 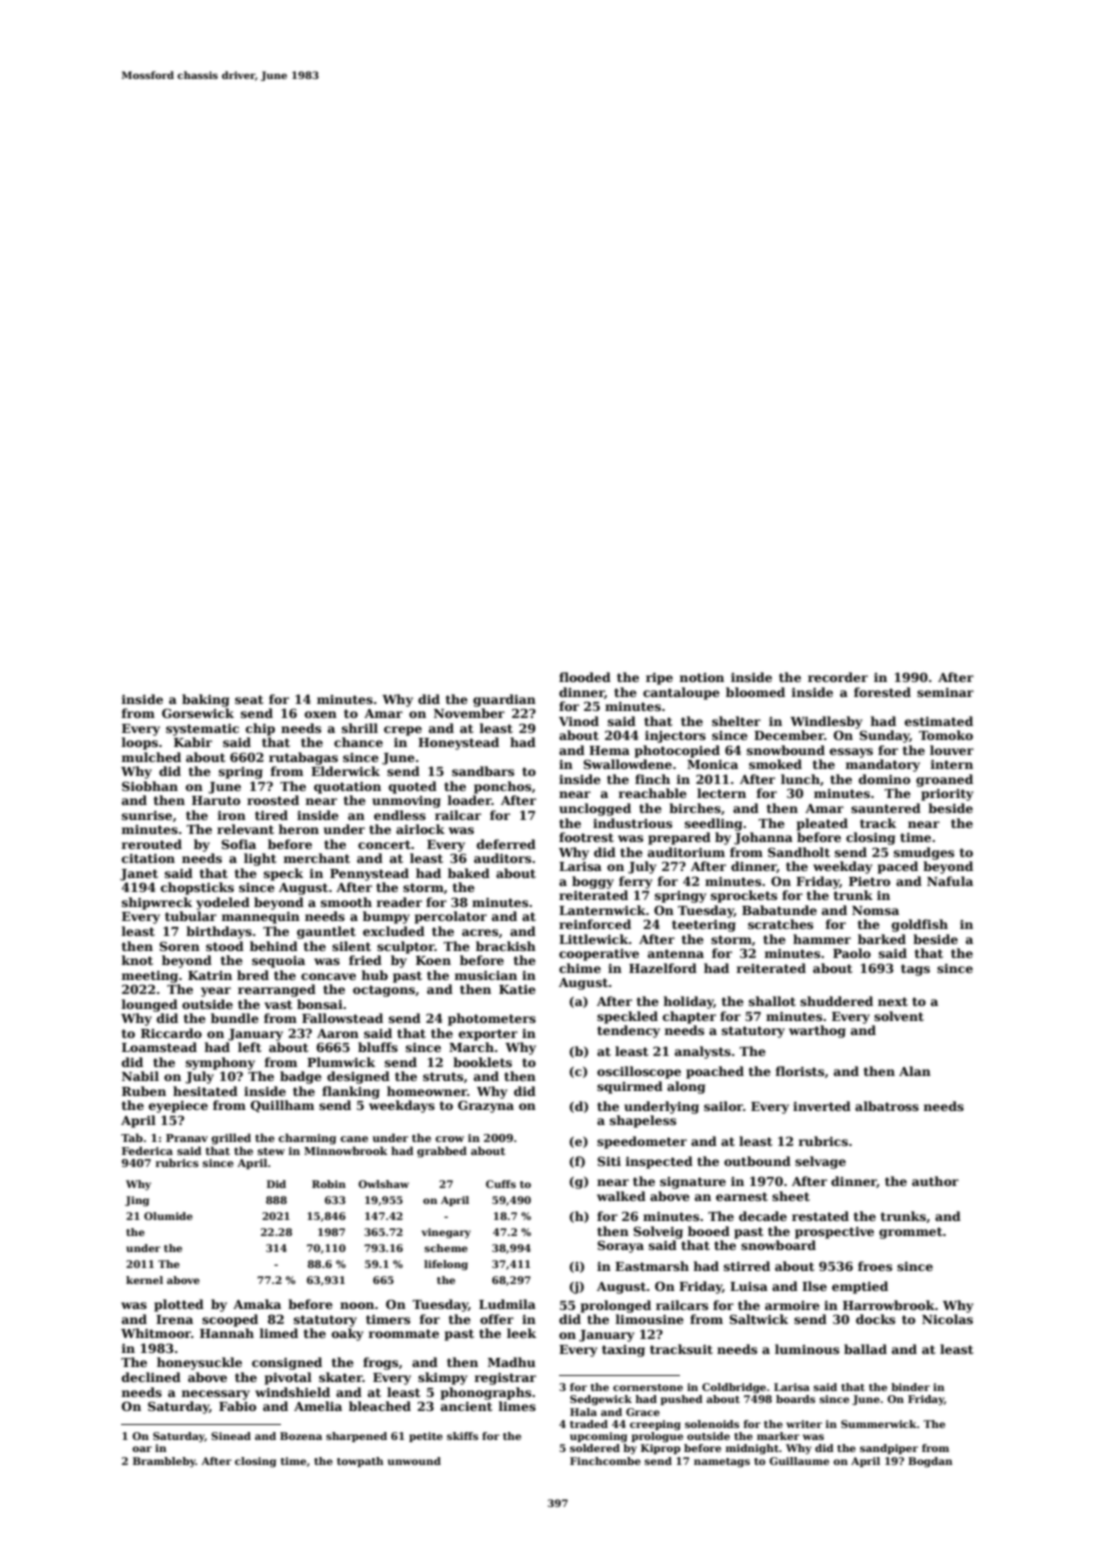 What do you see at coordinates (501, 1184) in the screenshot?
I see `Cuffs` at bounding box center [501, 1184].
